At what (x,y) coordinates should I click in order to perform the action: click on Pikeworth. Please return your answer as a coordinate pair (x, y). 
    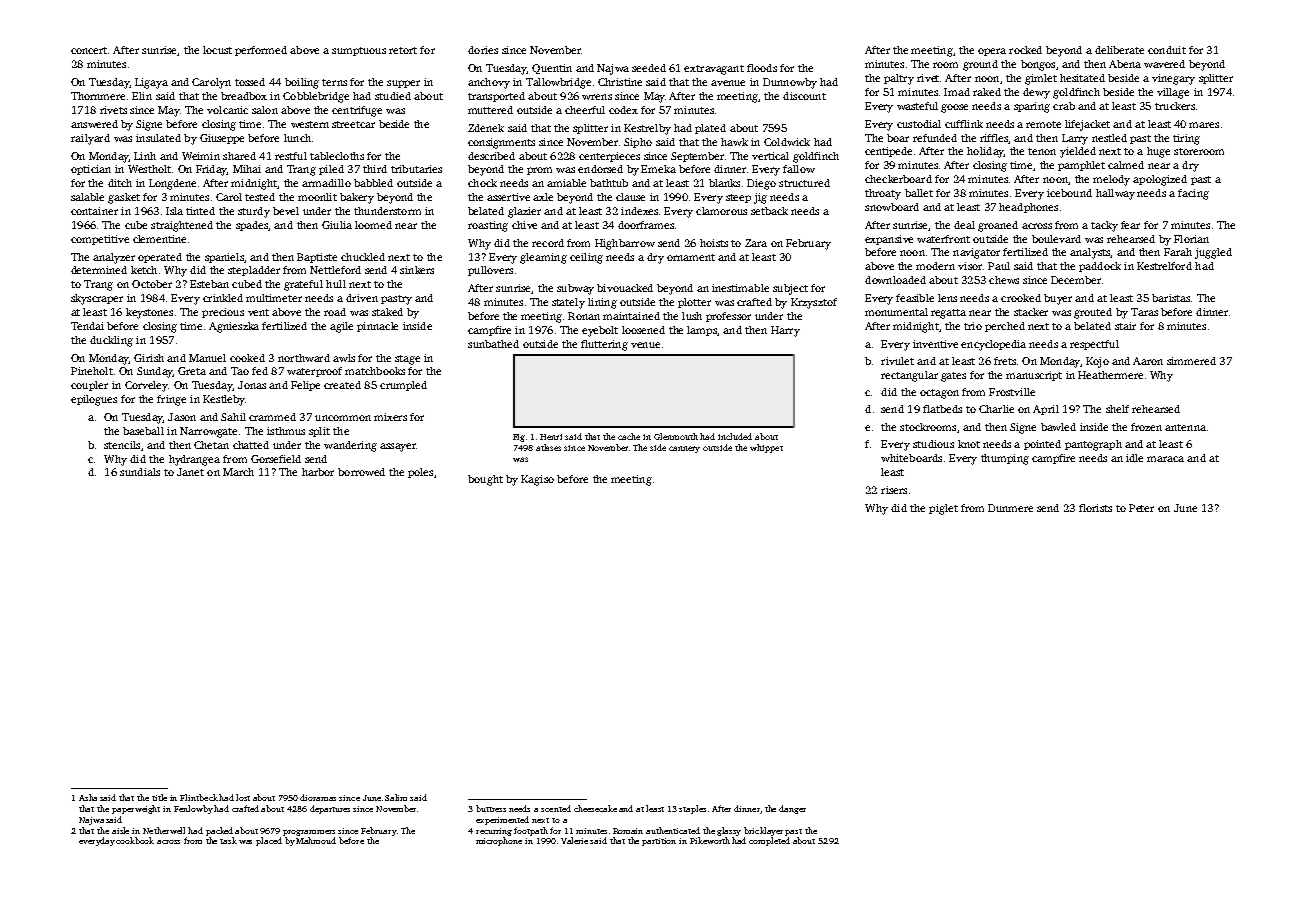
    Looking at the image, I should click on (710, 840).
